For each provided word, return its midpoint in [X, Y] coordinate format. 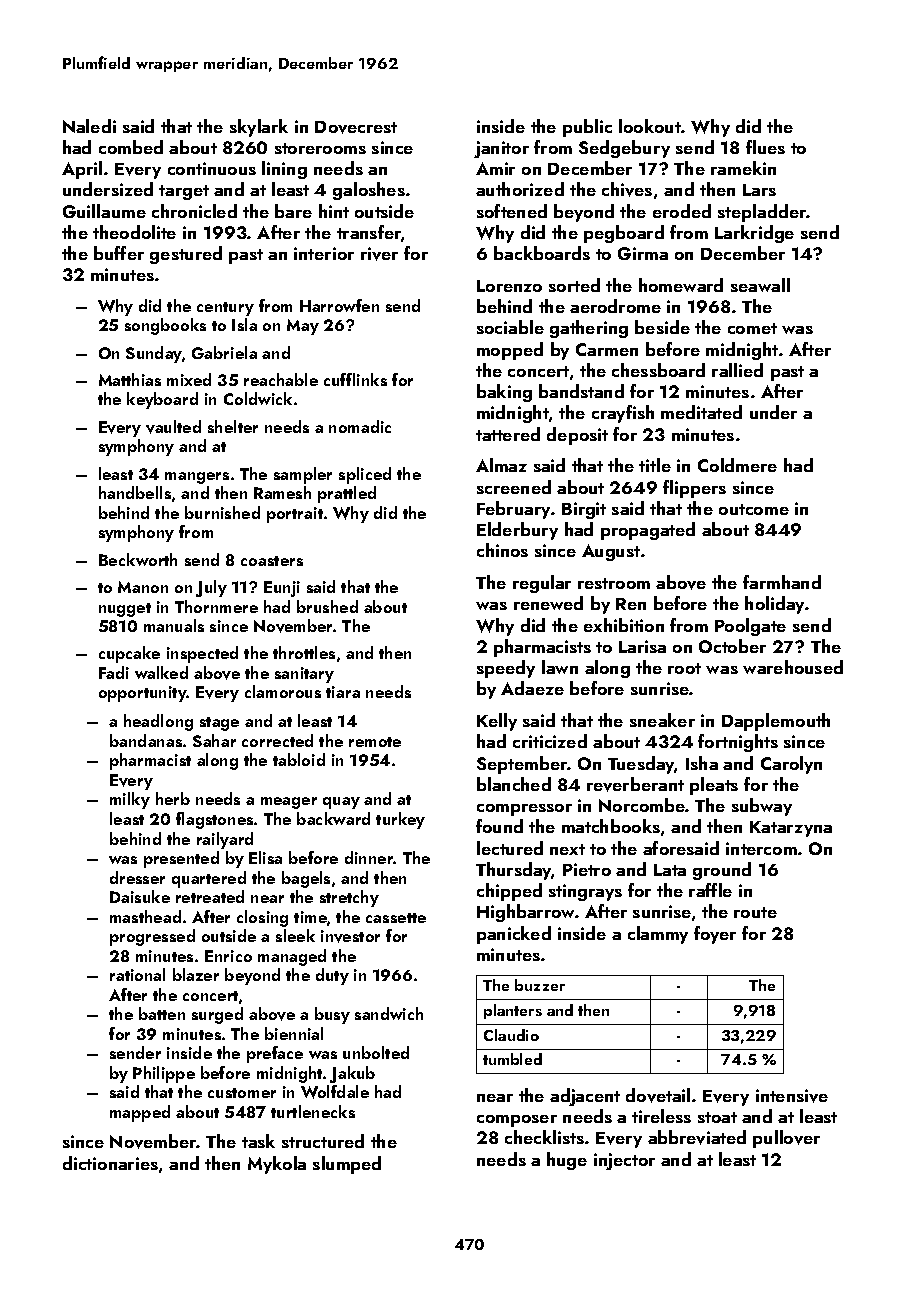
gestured [186, 255]
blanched [514, 784]
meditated [701, 412]
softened [512, 211]
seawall [760, 285]
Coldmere [737, 465]
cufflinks [355, 379]
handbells [135, 492]
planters [513, 1011]
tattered [508, 434]
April [82, 170]
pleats [714, 786]
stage [219, 724]
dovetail [658, 1095]
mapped [140, 1113]
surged [217, 1015]
